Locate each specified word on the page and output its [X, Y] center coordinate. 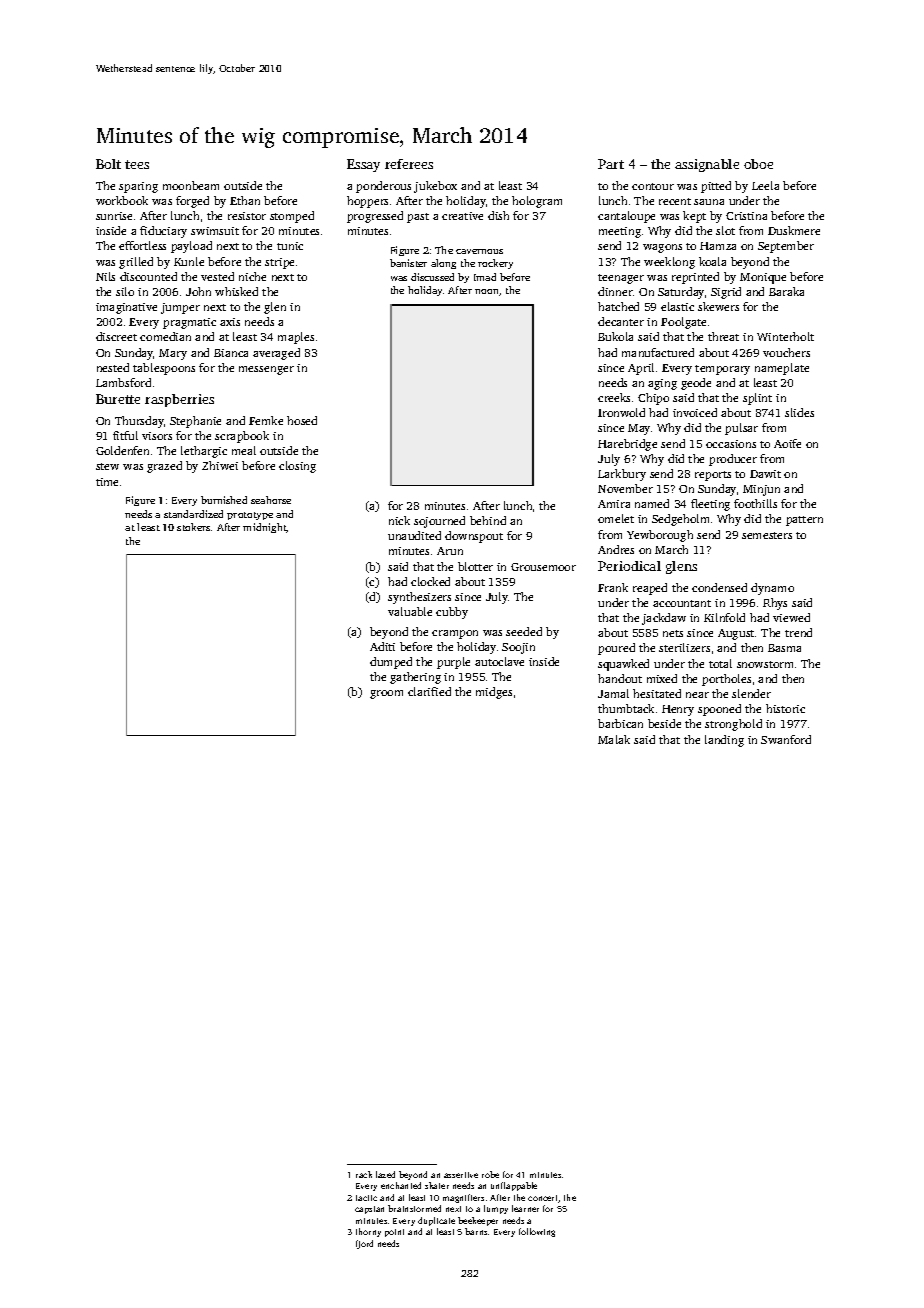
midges [494, 693]
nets [673, 633]
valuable [410, 611]
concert [543, 1199]
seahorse [271, 500]
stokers [193, 527]
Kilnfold [724, 617]
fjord [364, 1244]
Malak [614, 739]
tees [137, 164]
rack [364, 1174]
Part [611, 164]
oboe [758, 164]
